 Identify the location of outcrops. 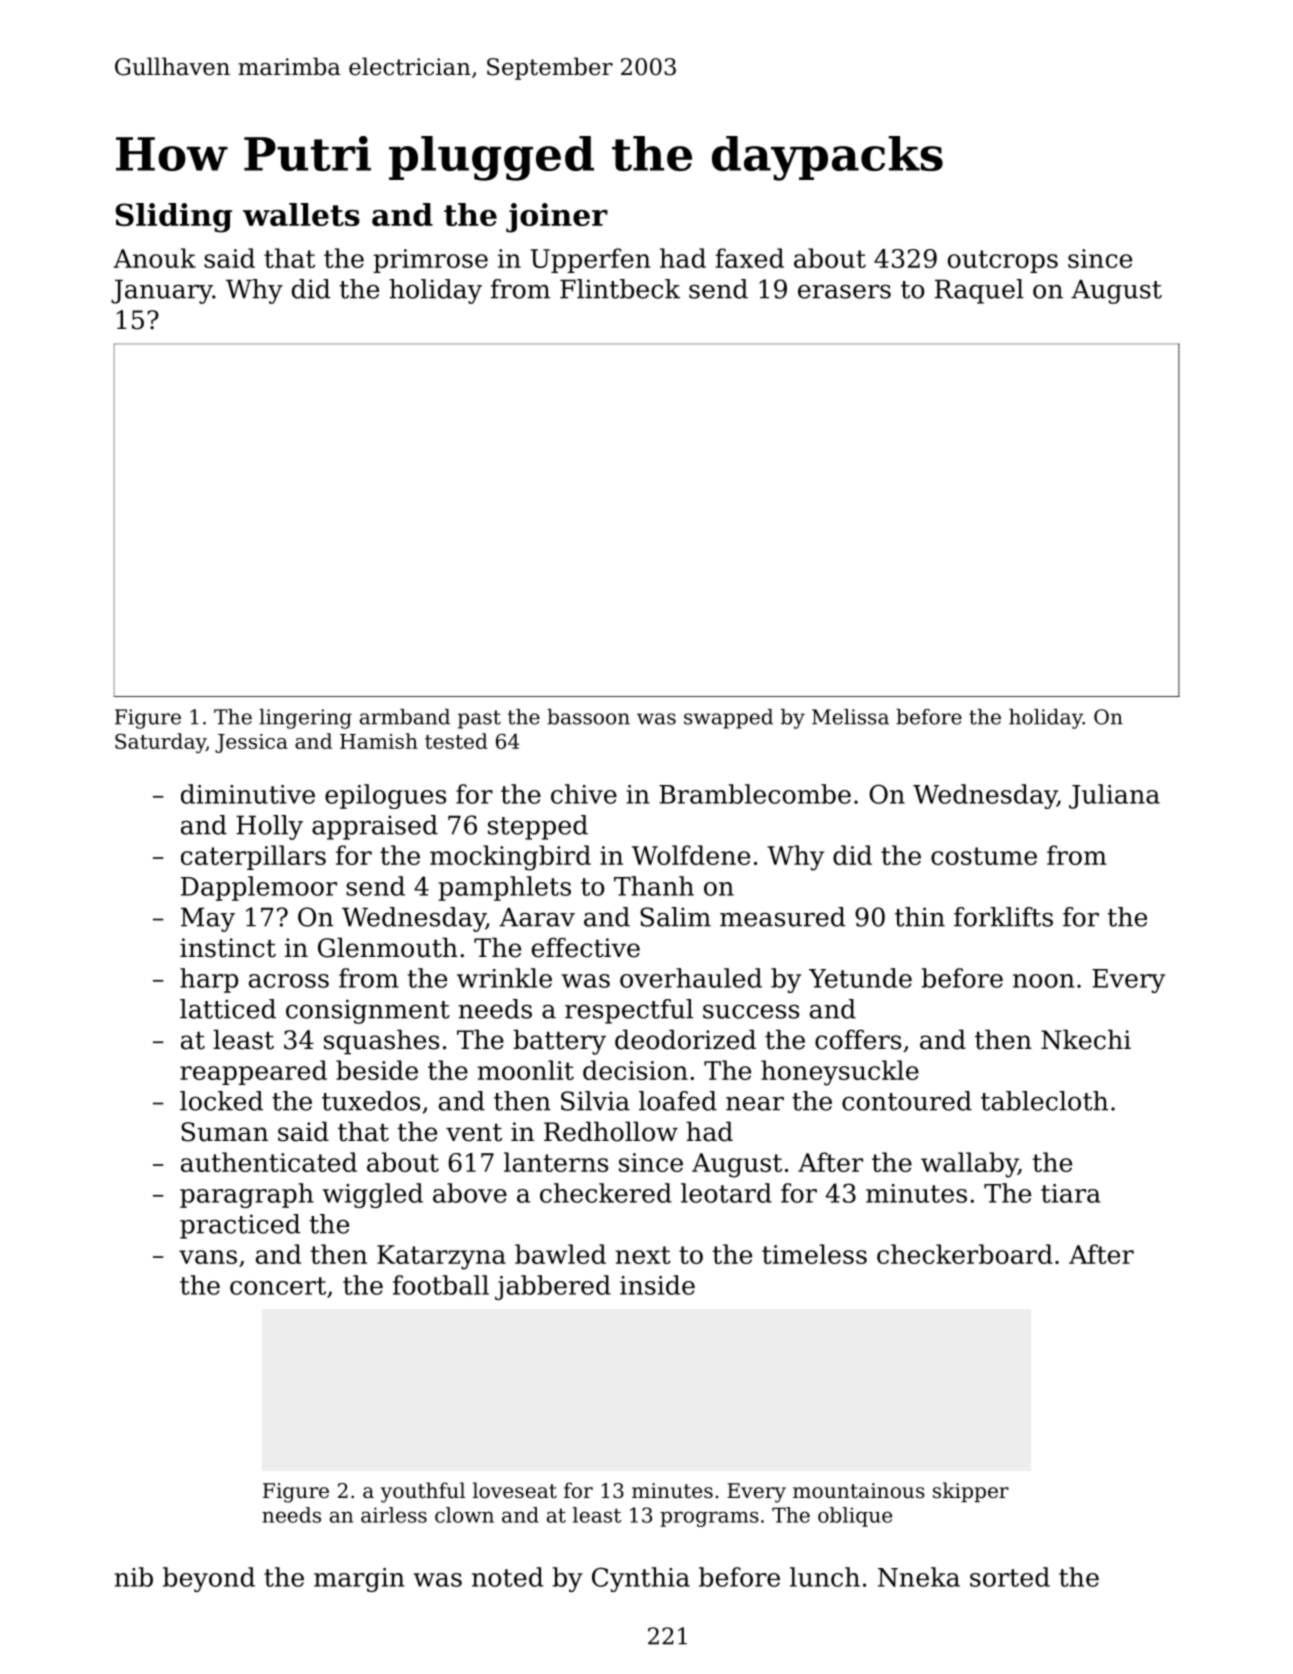
(1003, 261).
